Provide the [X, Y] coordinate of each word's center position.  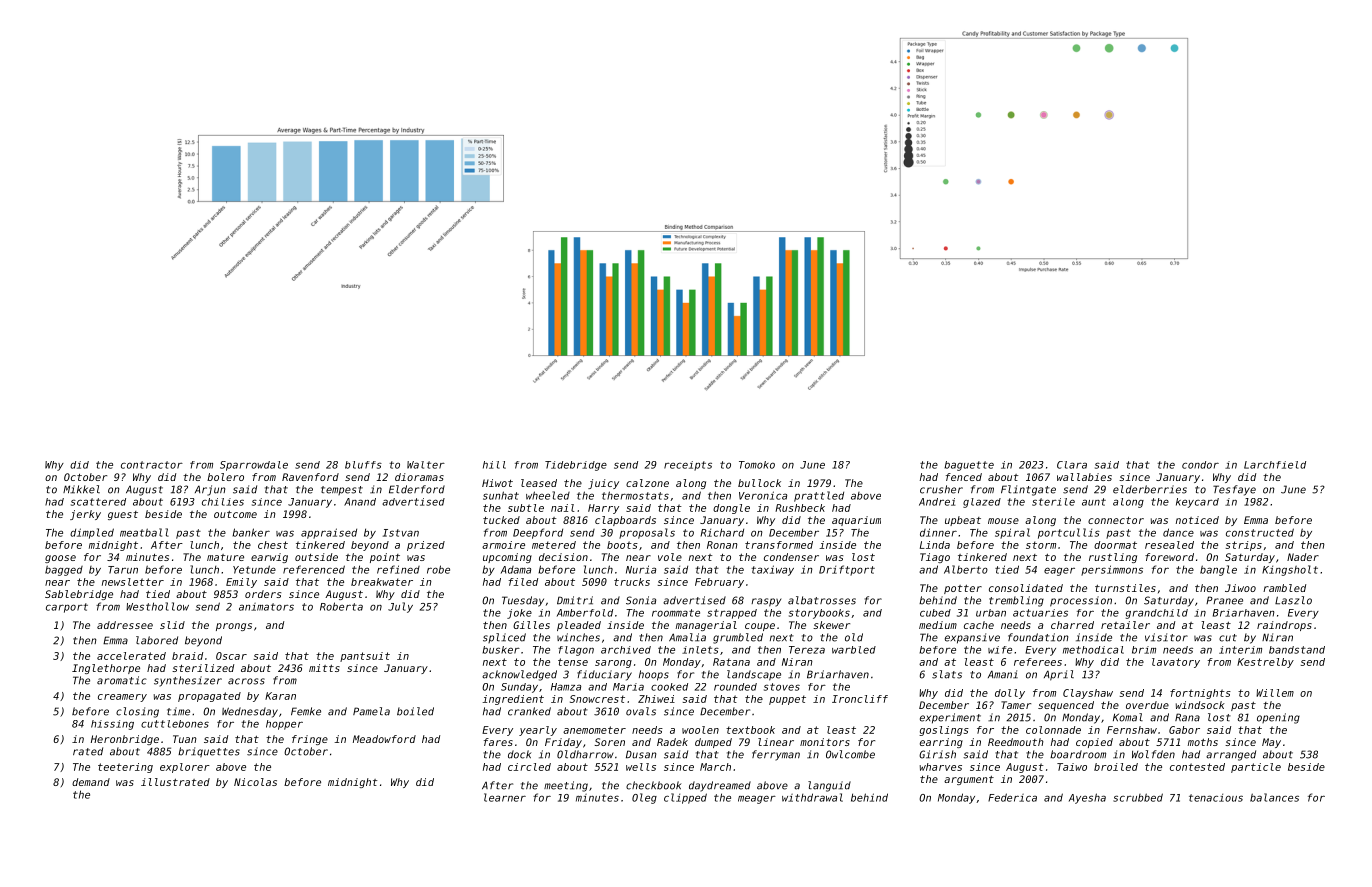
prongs [234, 627]
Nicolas [255, 782]
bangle [1218, 570]
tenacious [1216, 798]
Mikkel [81, 489]
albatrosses [822, 600]
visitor [1166, 637]
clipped [685, 798]
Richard [722, 532]
